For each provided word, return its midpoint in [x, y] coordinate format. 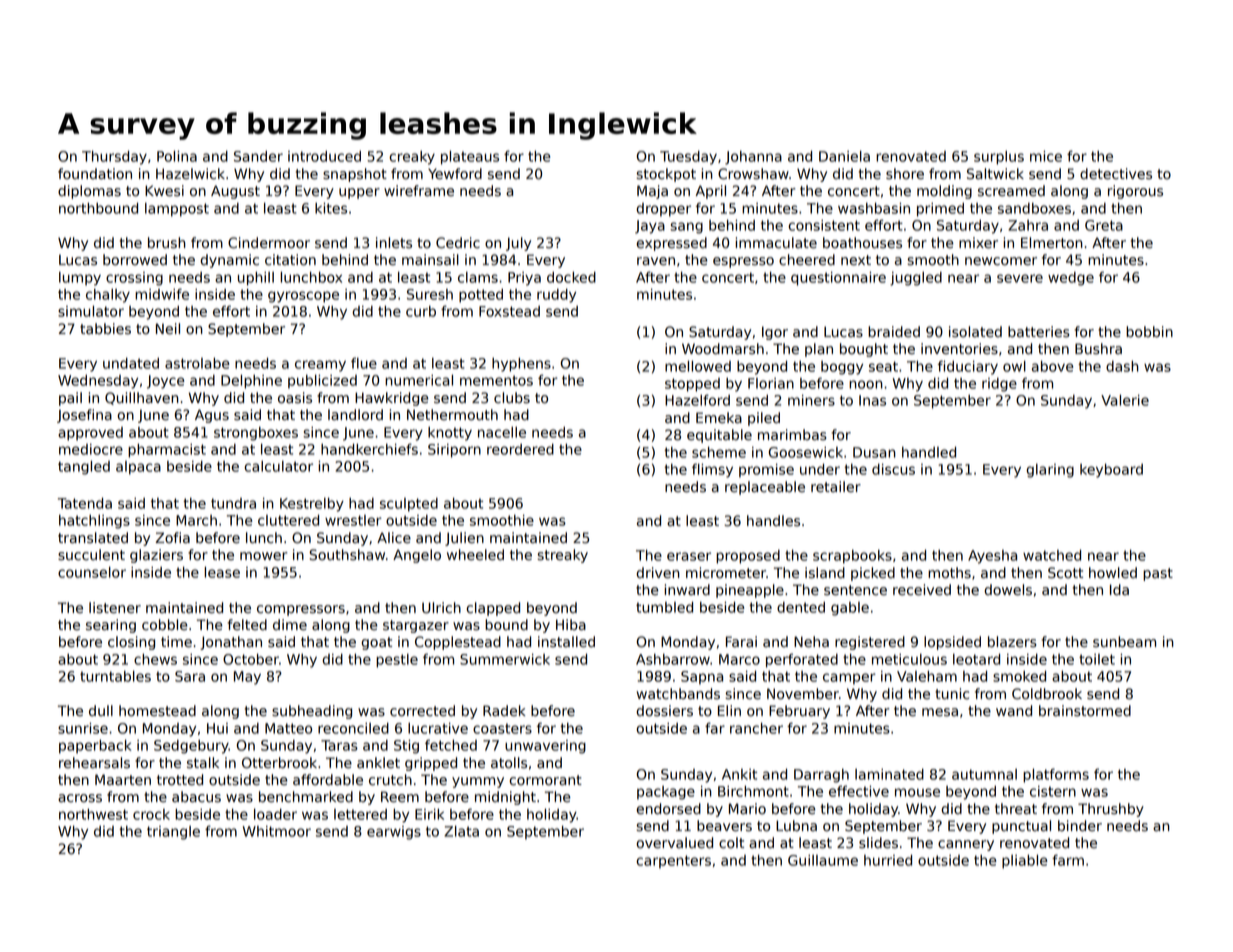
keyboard [1111, 470]
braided [894, 332]
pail [70, 399]
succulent [91, 555]
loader [275, 814]
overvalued [674, 843]
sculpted [409, 505]
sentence [855, 590]
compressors [301, 610]
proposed [748, 557]
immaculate [776, 243]
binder [1080, 826]
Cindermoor [269, 243]
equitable [719, 436]
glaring [1050, 471]
